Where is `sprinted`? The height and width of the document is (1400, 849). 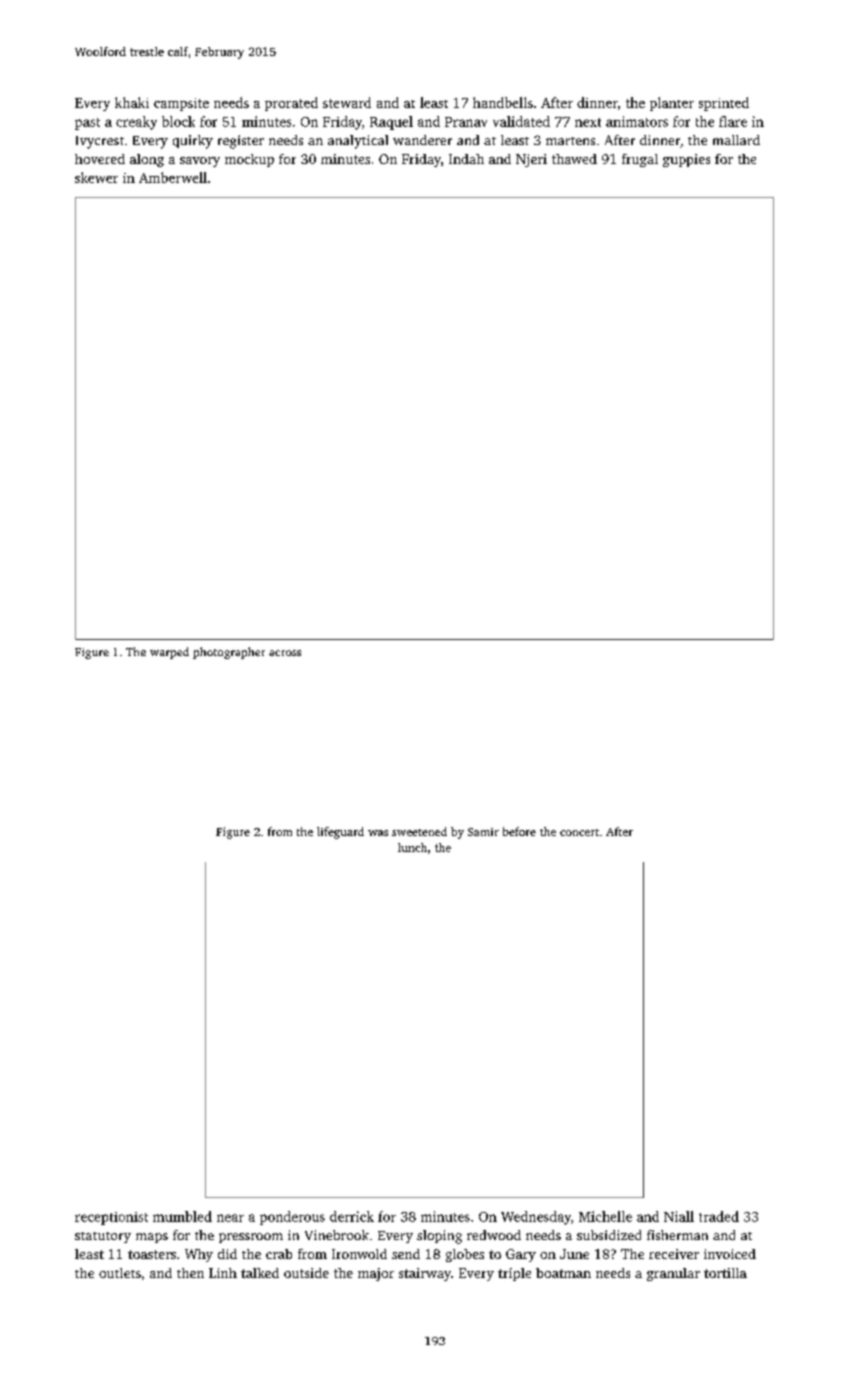
sprinted is located at coordinates (724, 104).
